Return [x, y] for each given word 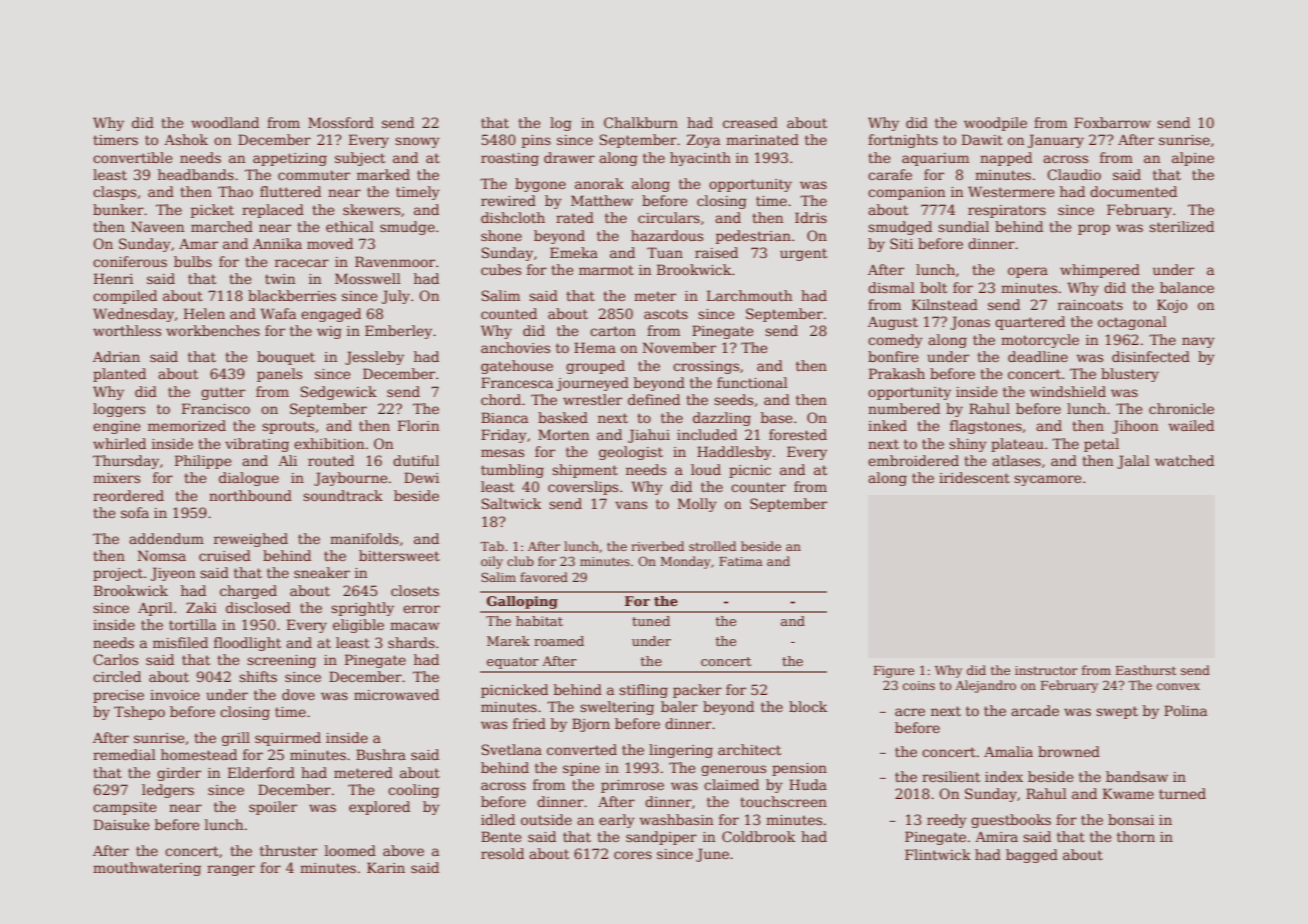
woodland [225, 122]
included [707, 434]
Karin [386, 867]
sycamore [1047, 480]
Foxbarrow [1112, 122]
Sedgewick [339, 393]
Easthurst [1146, 670]
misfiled [180, 642]
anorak [599, 183]
